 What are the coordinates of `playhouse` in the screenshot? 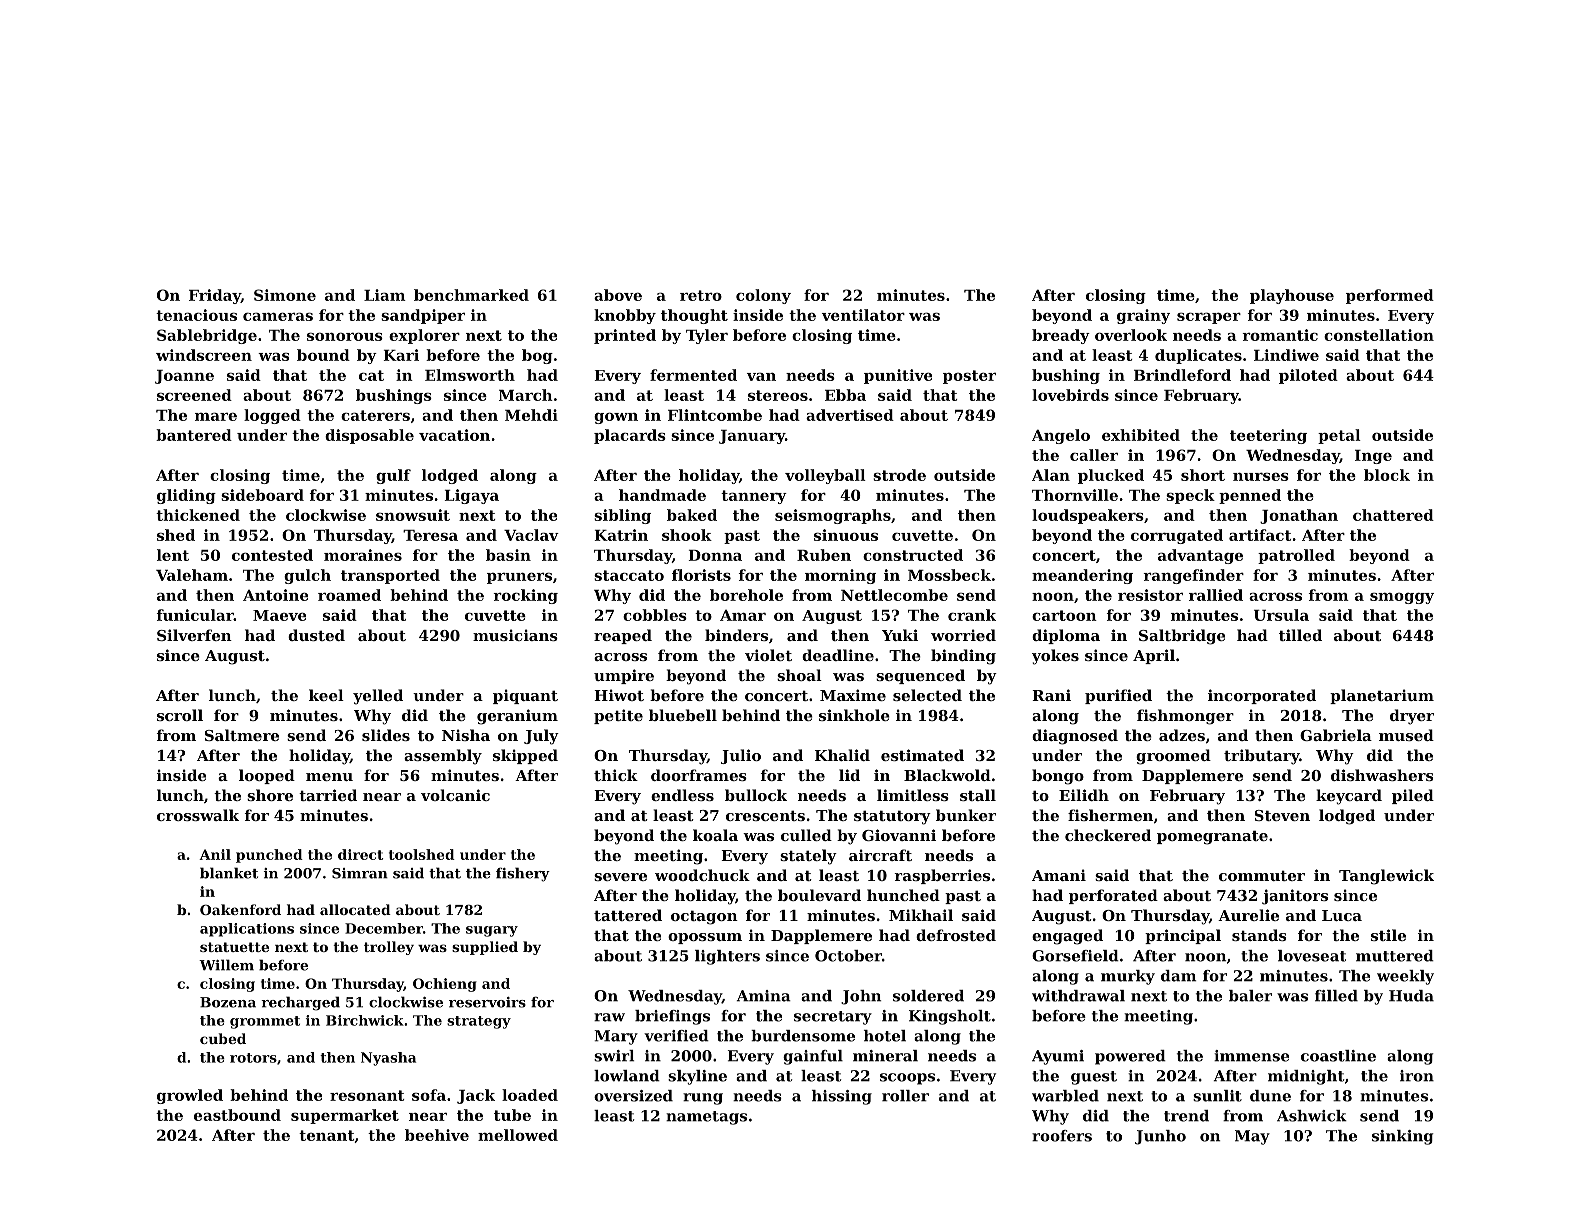 It's located at (1292, 296).
